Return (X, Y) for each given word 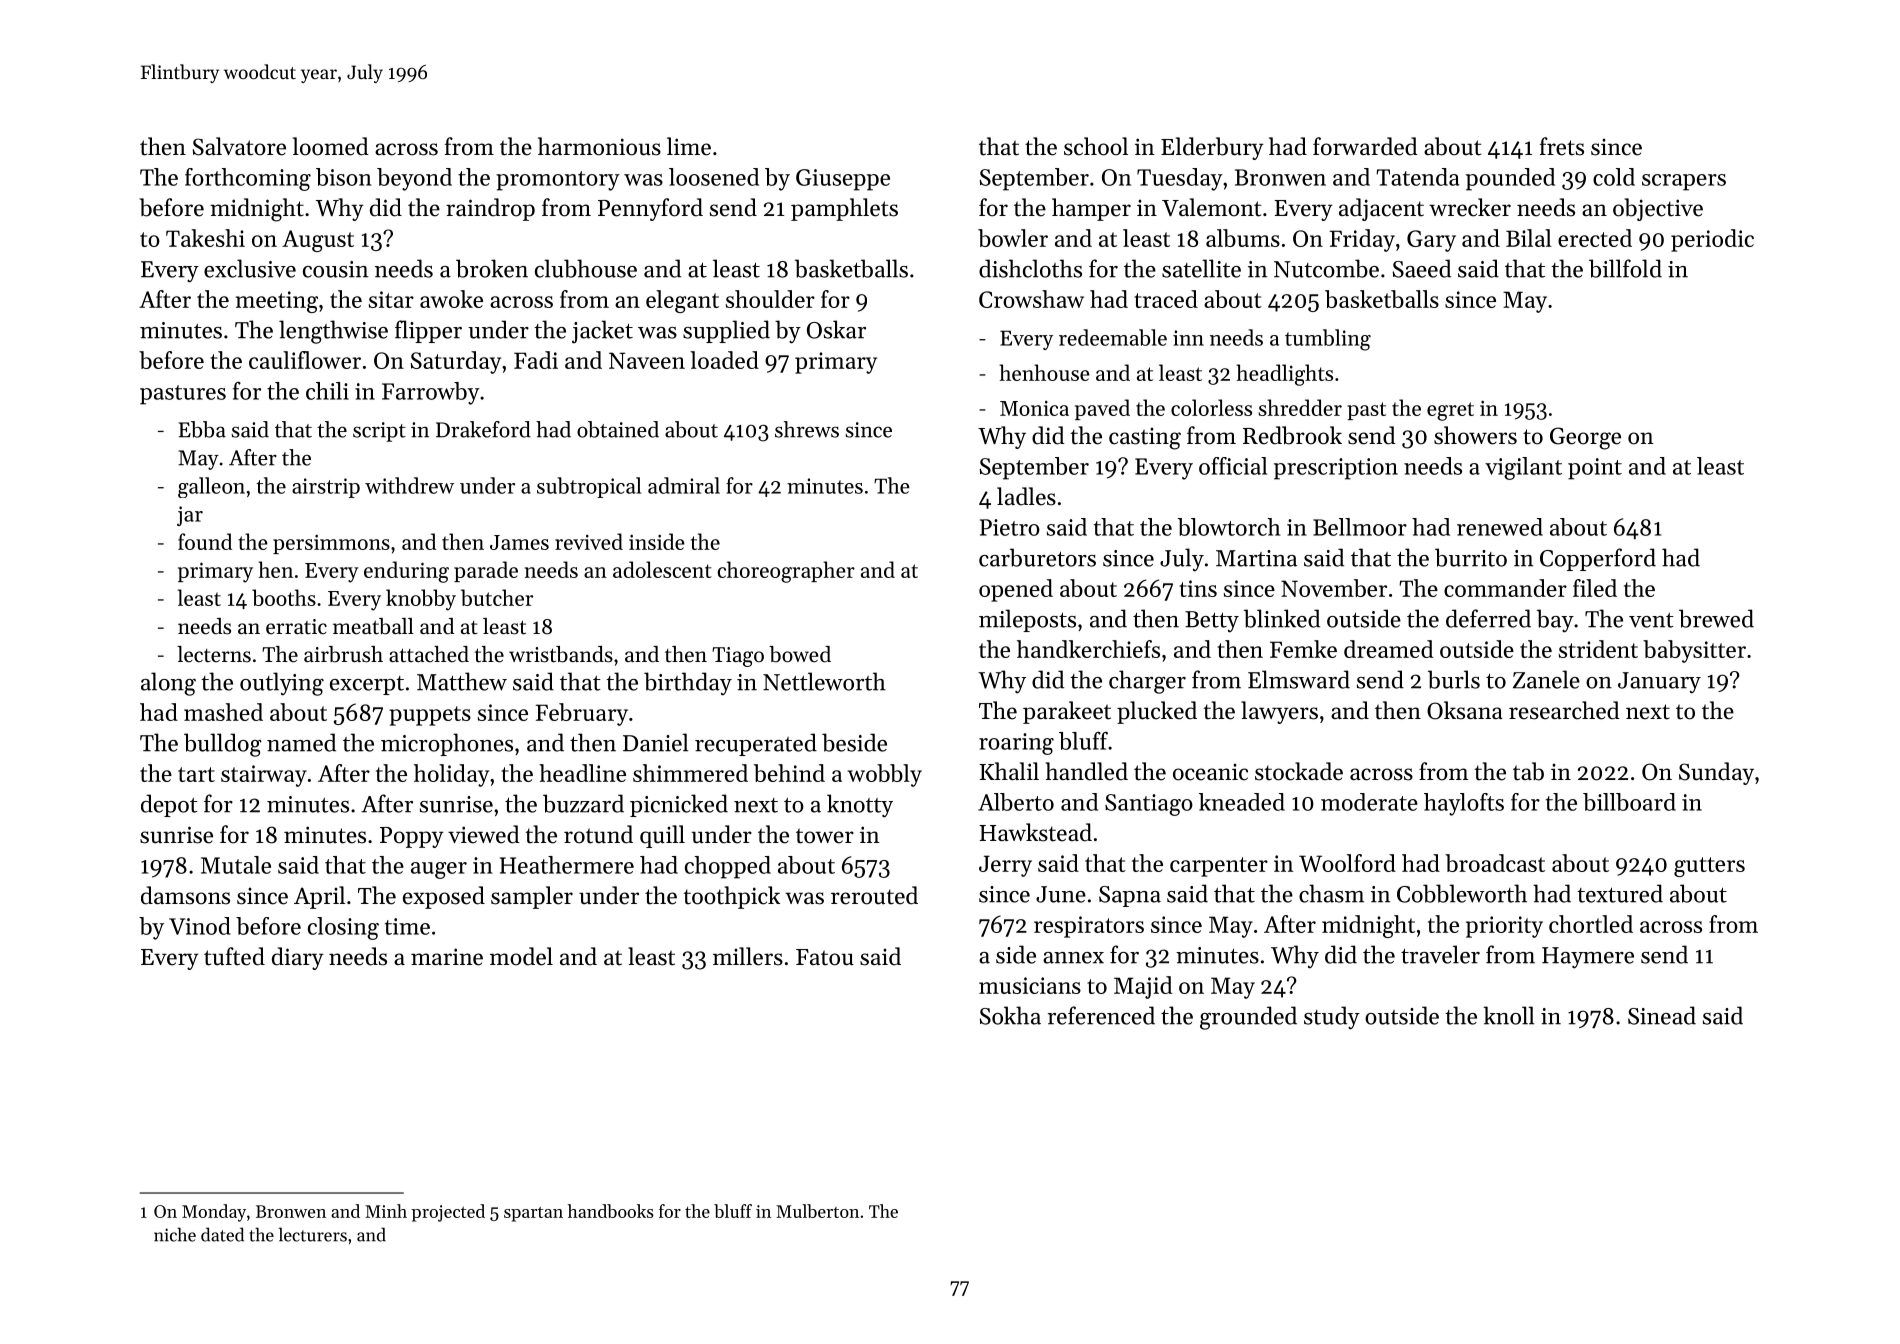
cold (1614, 177)
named (301, 742)
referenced (1101, 1015)
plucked (1157, 712)
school (1096, 146)
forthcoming (248, 179)
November (1334, 588)
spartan (533, 1214)
